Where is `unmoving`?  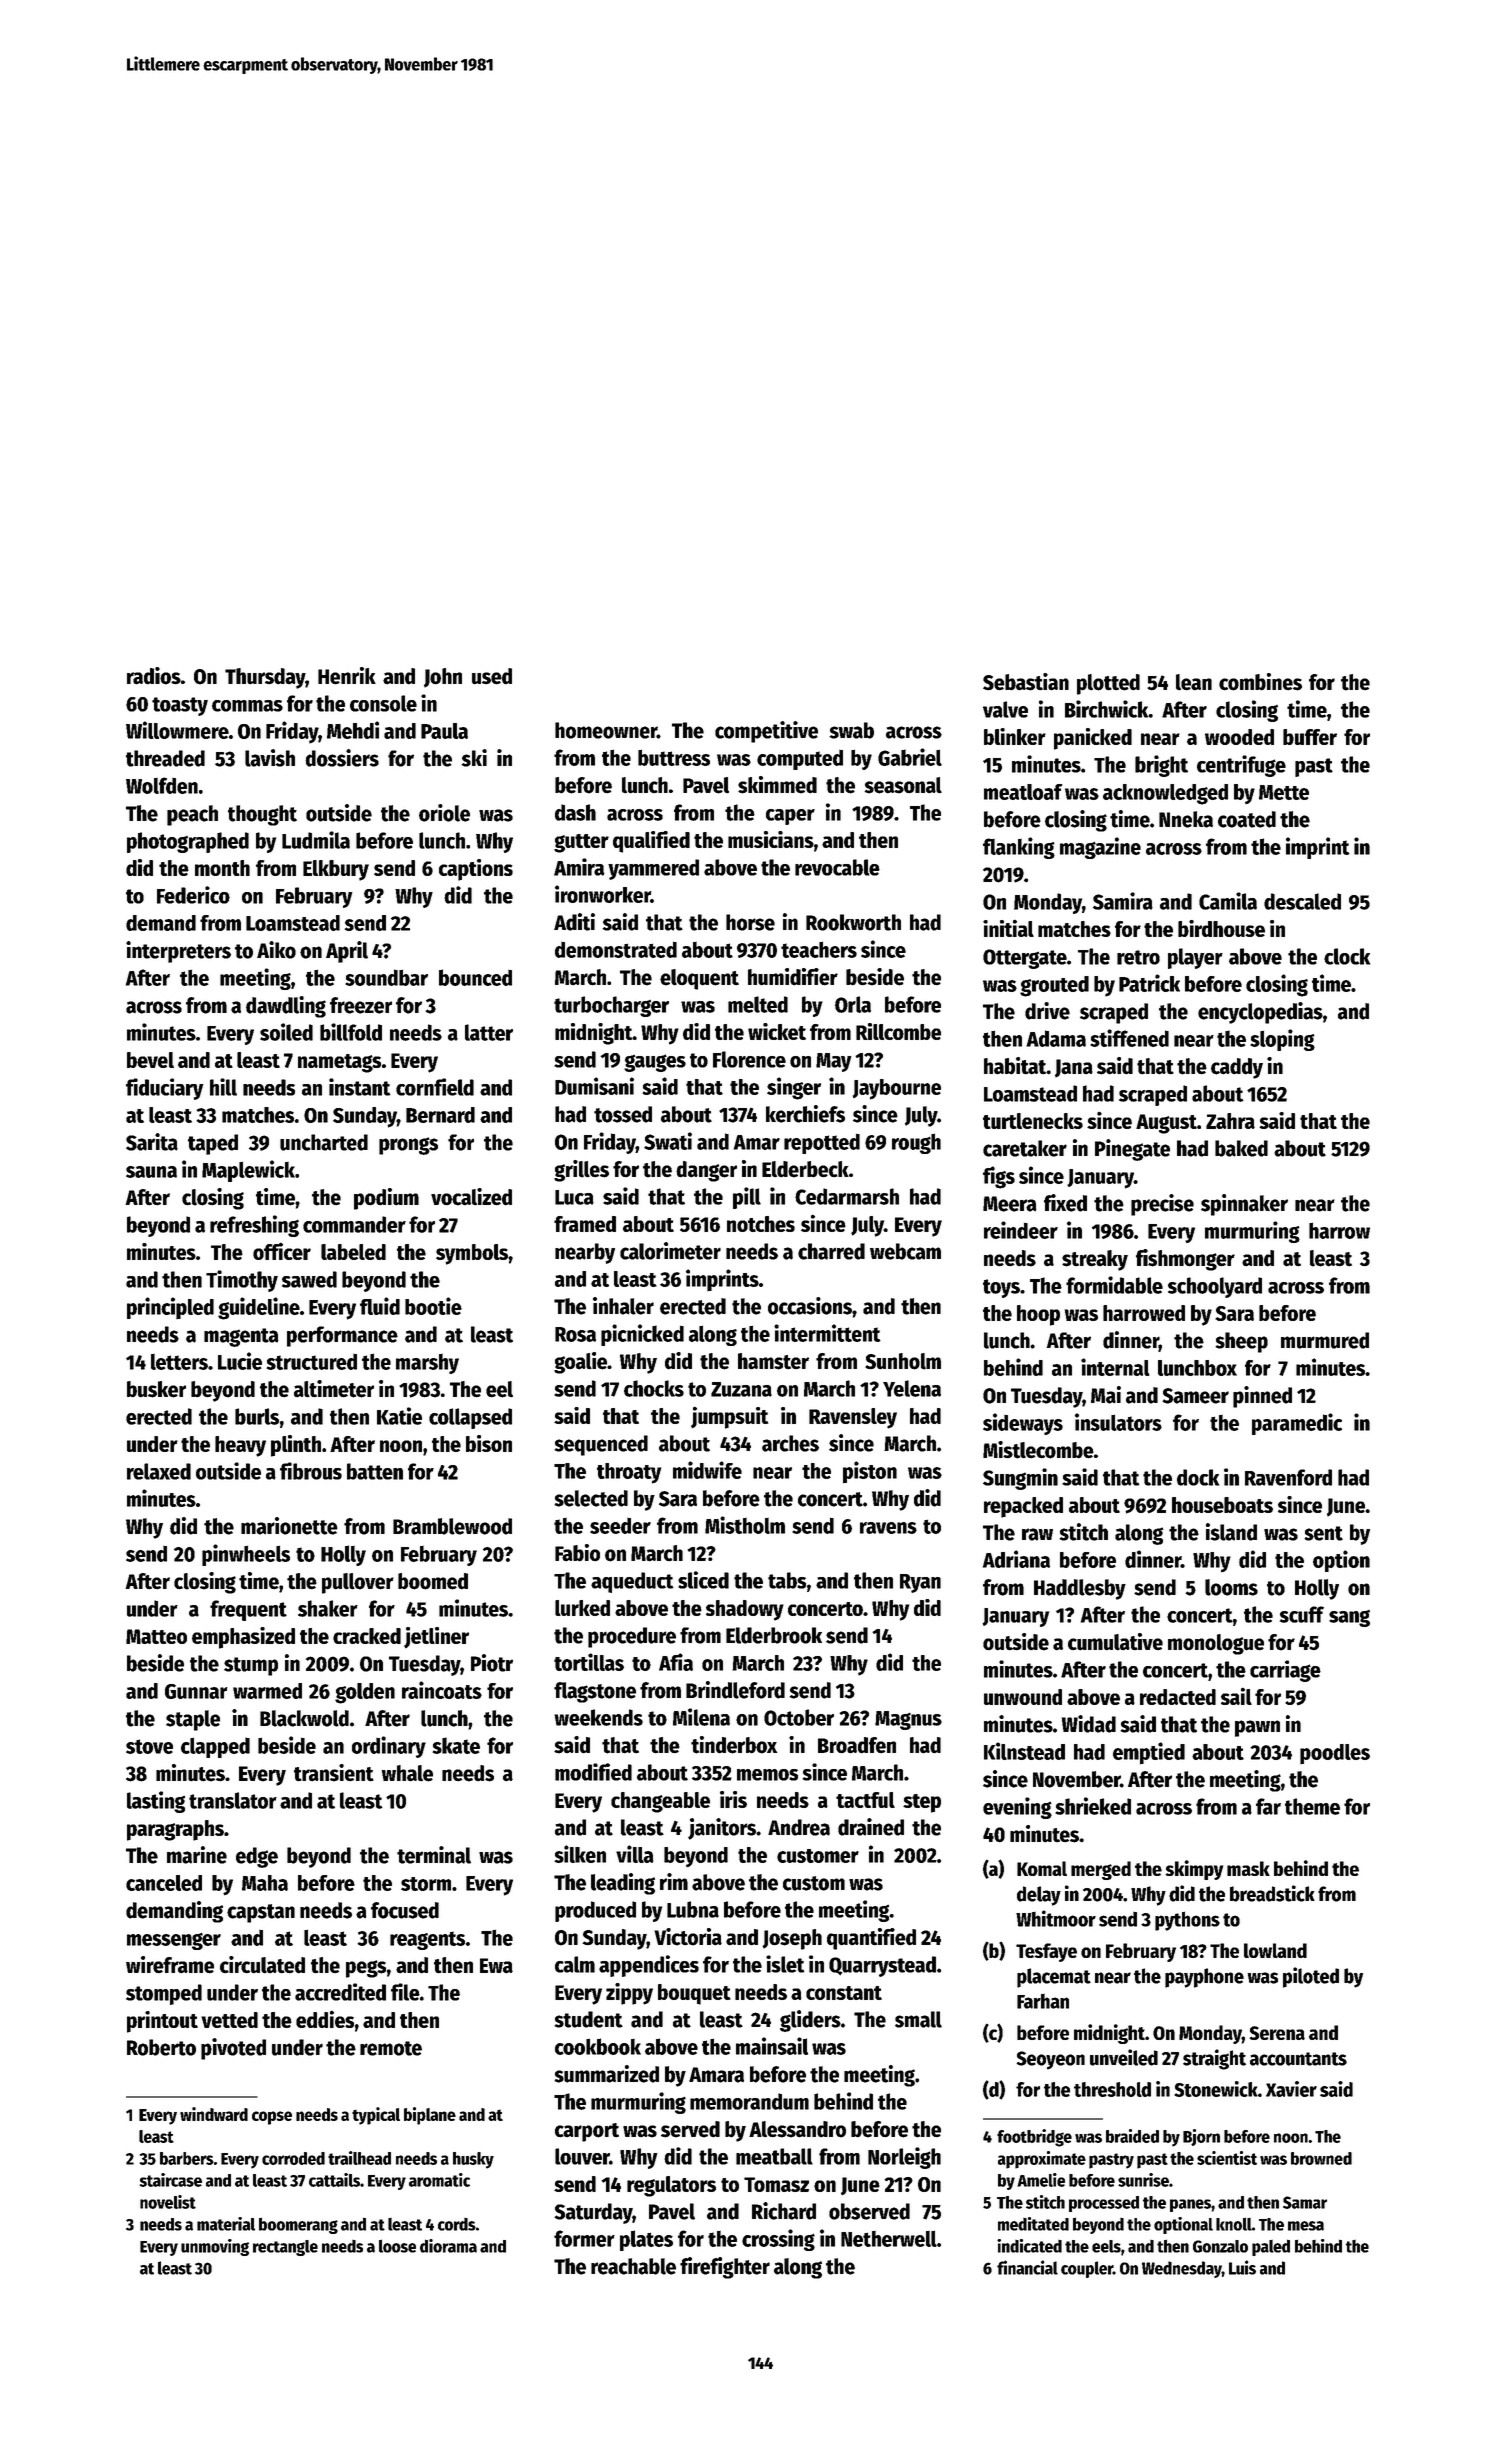
unmoving is located at coordinates (215, 2247).
